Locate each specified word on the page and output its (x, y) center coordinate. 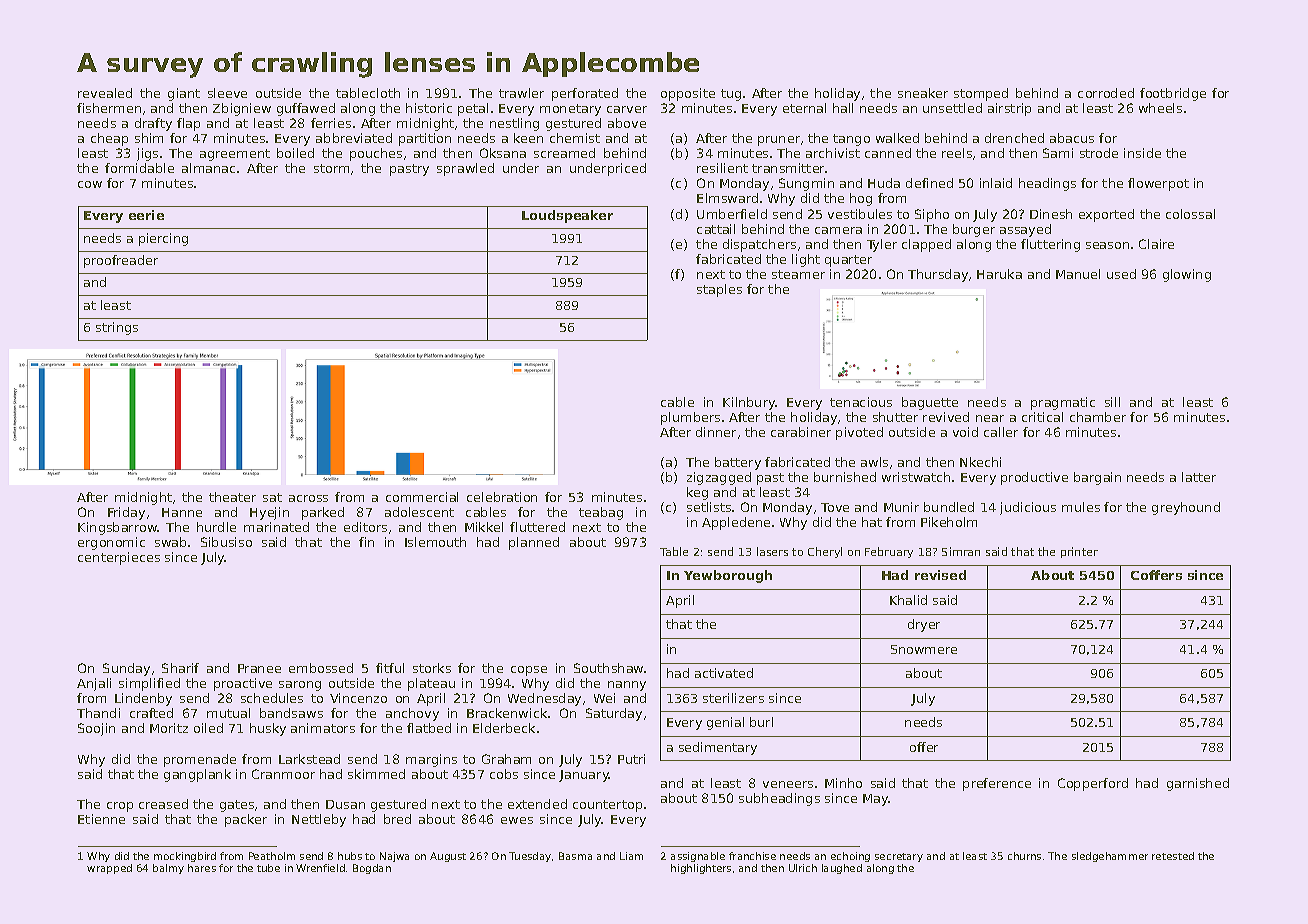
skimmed (376, 774)
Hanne (182, 512)
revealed (105, 93)
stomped (981, 94)
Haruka (999, 274)
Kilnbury (749, 403)
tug (731, 95)
